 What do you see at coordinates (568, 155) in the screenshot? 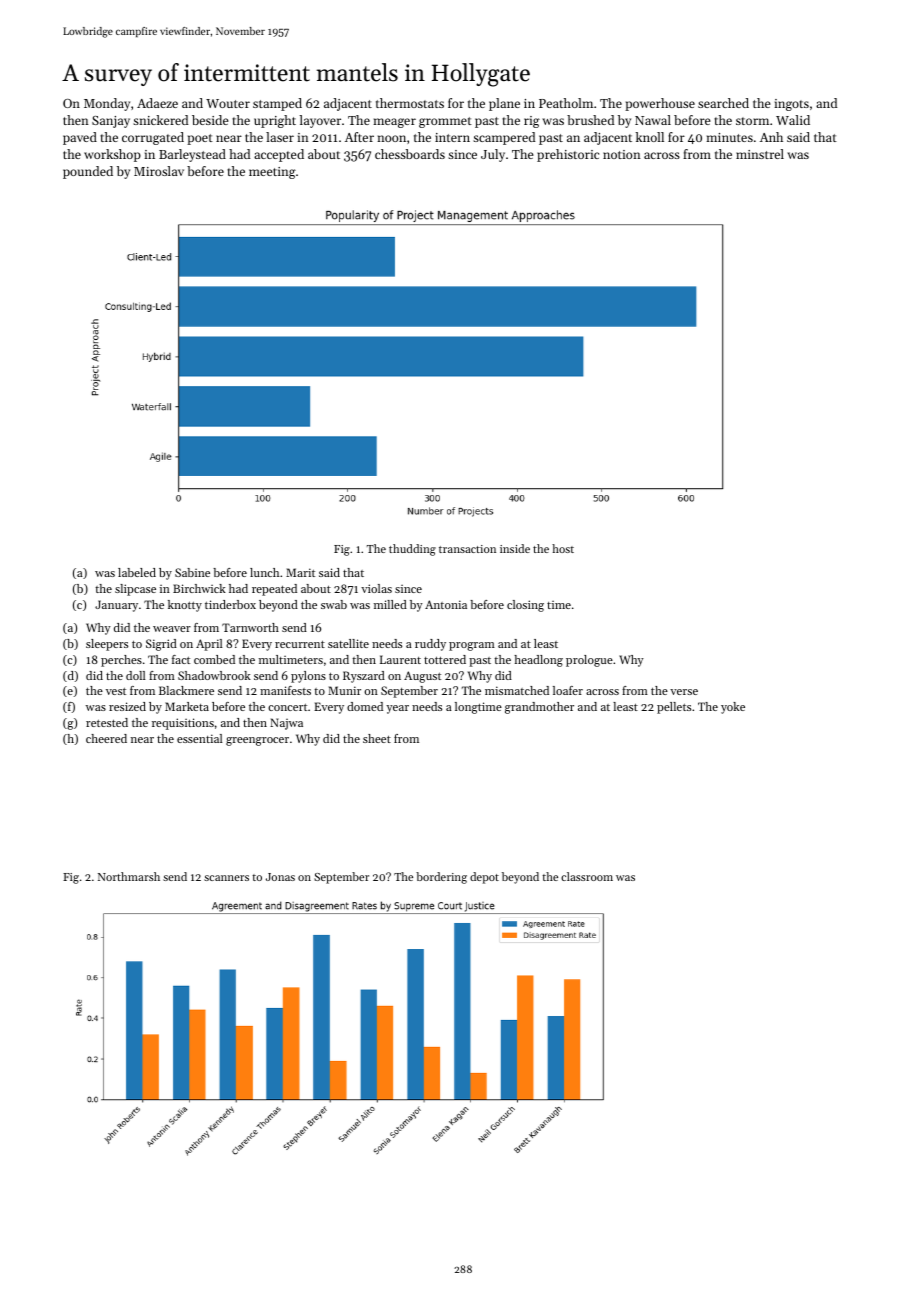
I see `prehistoric` at bounding box center [568, 155].
